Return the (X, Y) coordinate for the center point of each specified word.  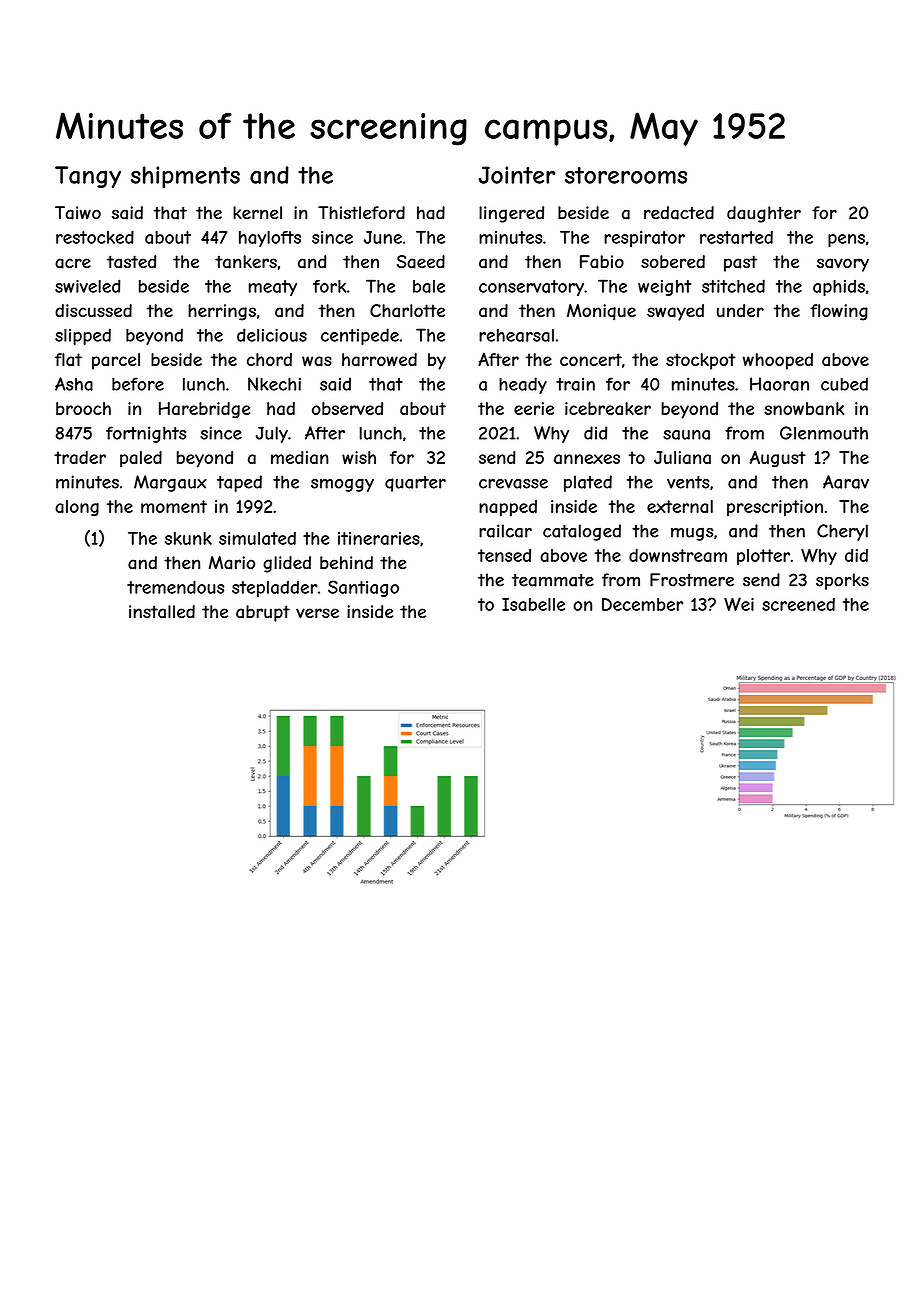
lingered (511, 214)
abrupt (263, 613)
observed (347, 408)
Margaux (170, 483)
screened (798, 604)
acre (73, 263)
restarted (736, 237)
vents (688, 482)
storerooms (626, 175)
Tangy (88, 177)
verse (317, 613)
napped (508, 508)
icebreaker (608, 408)
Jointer (517, 175)
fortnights (146, 434)
